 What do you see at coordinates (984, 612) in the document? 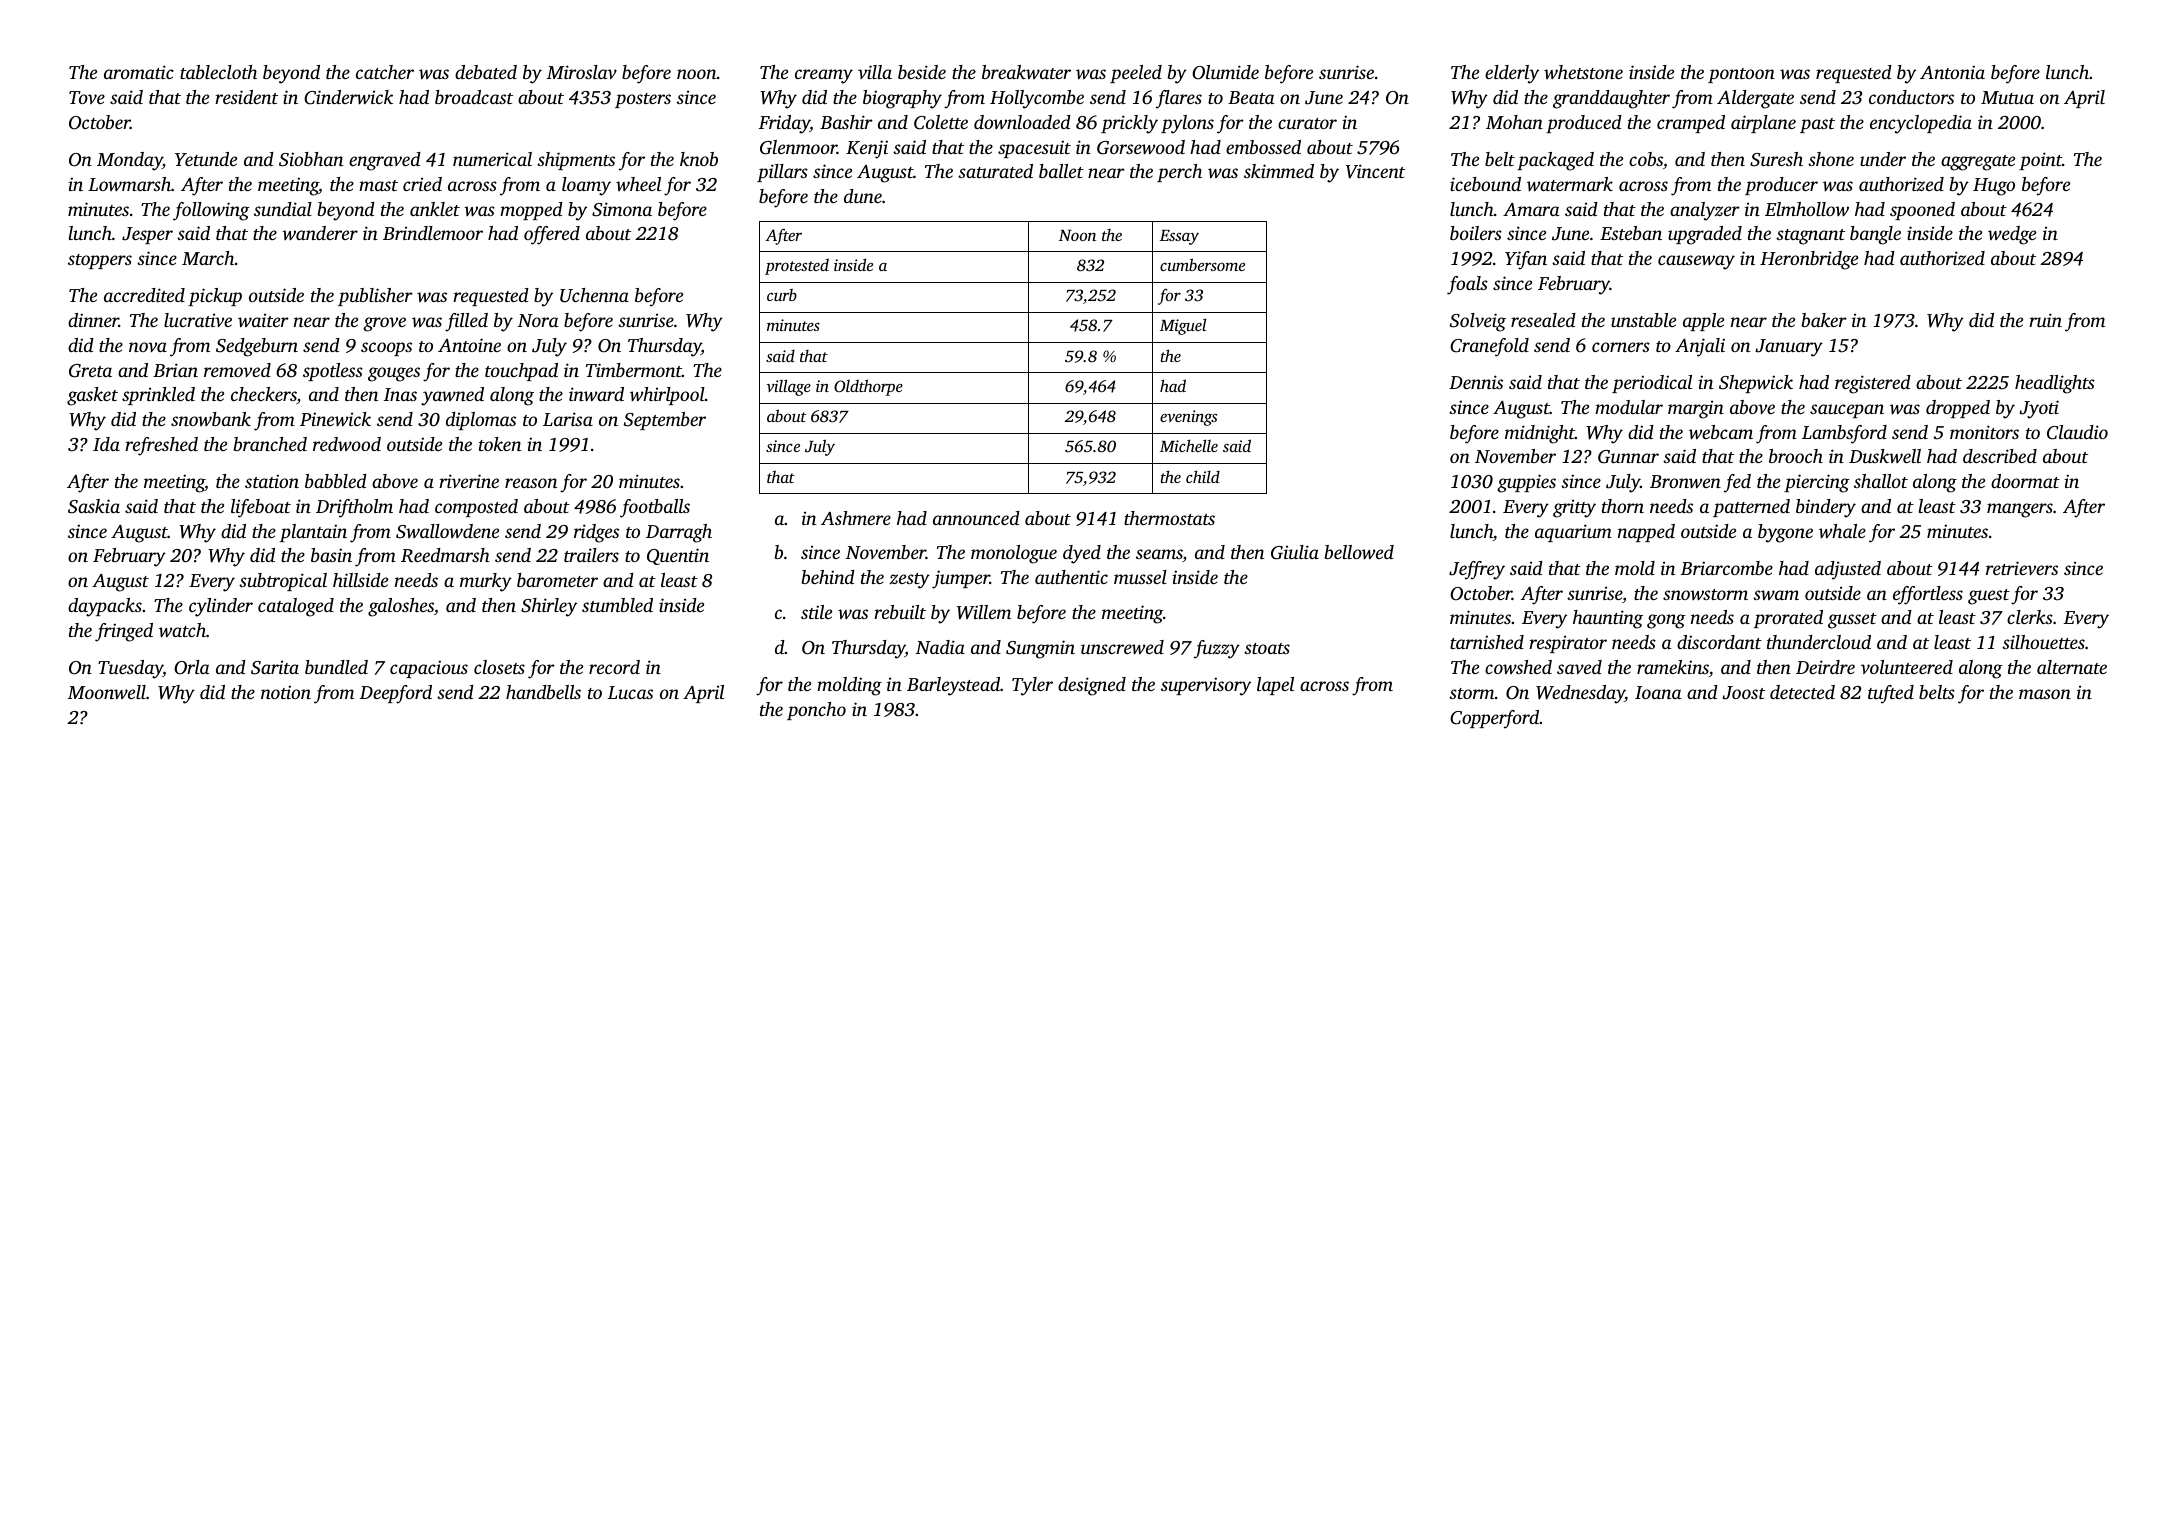
I see `Willem` at bounding box center [984, 612].
